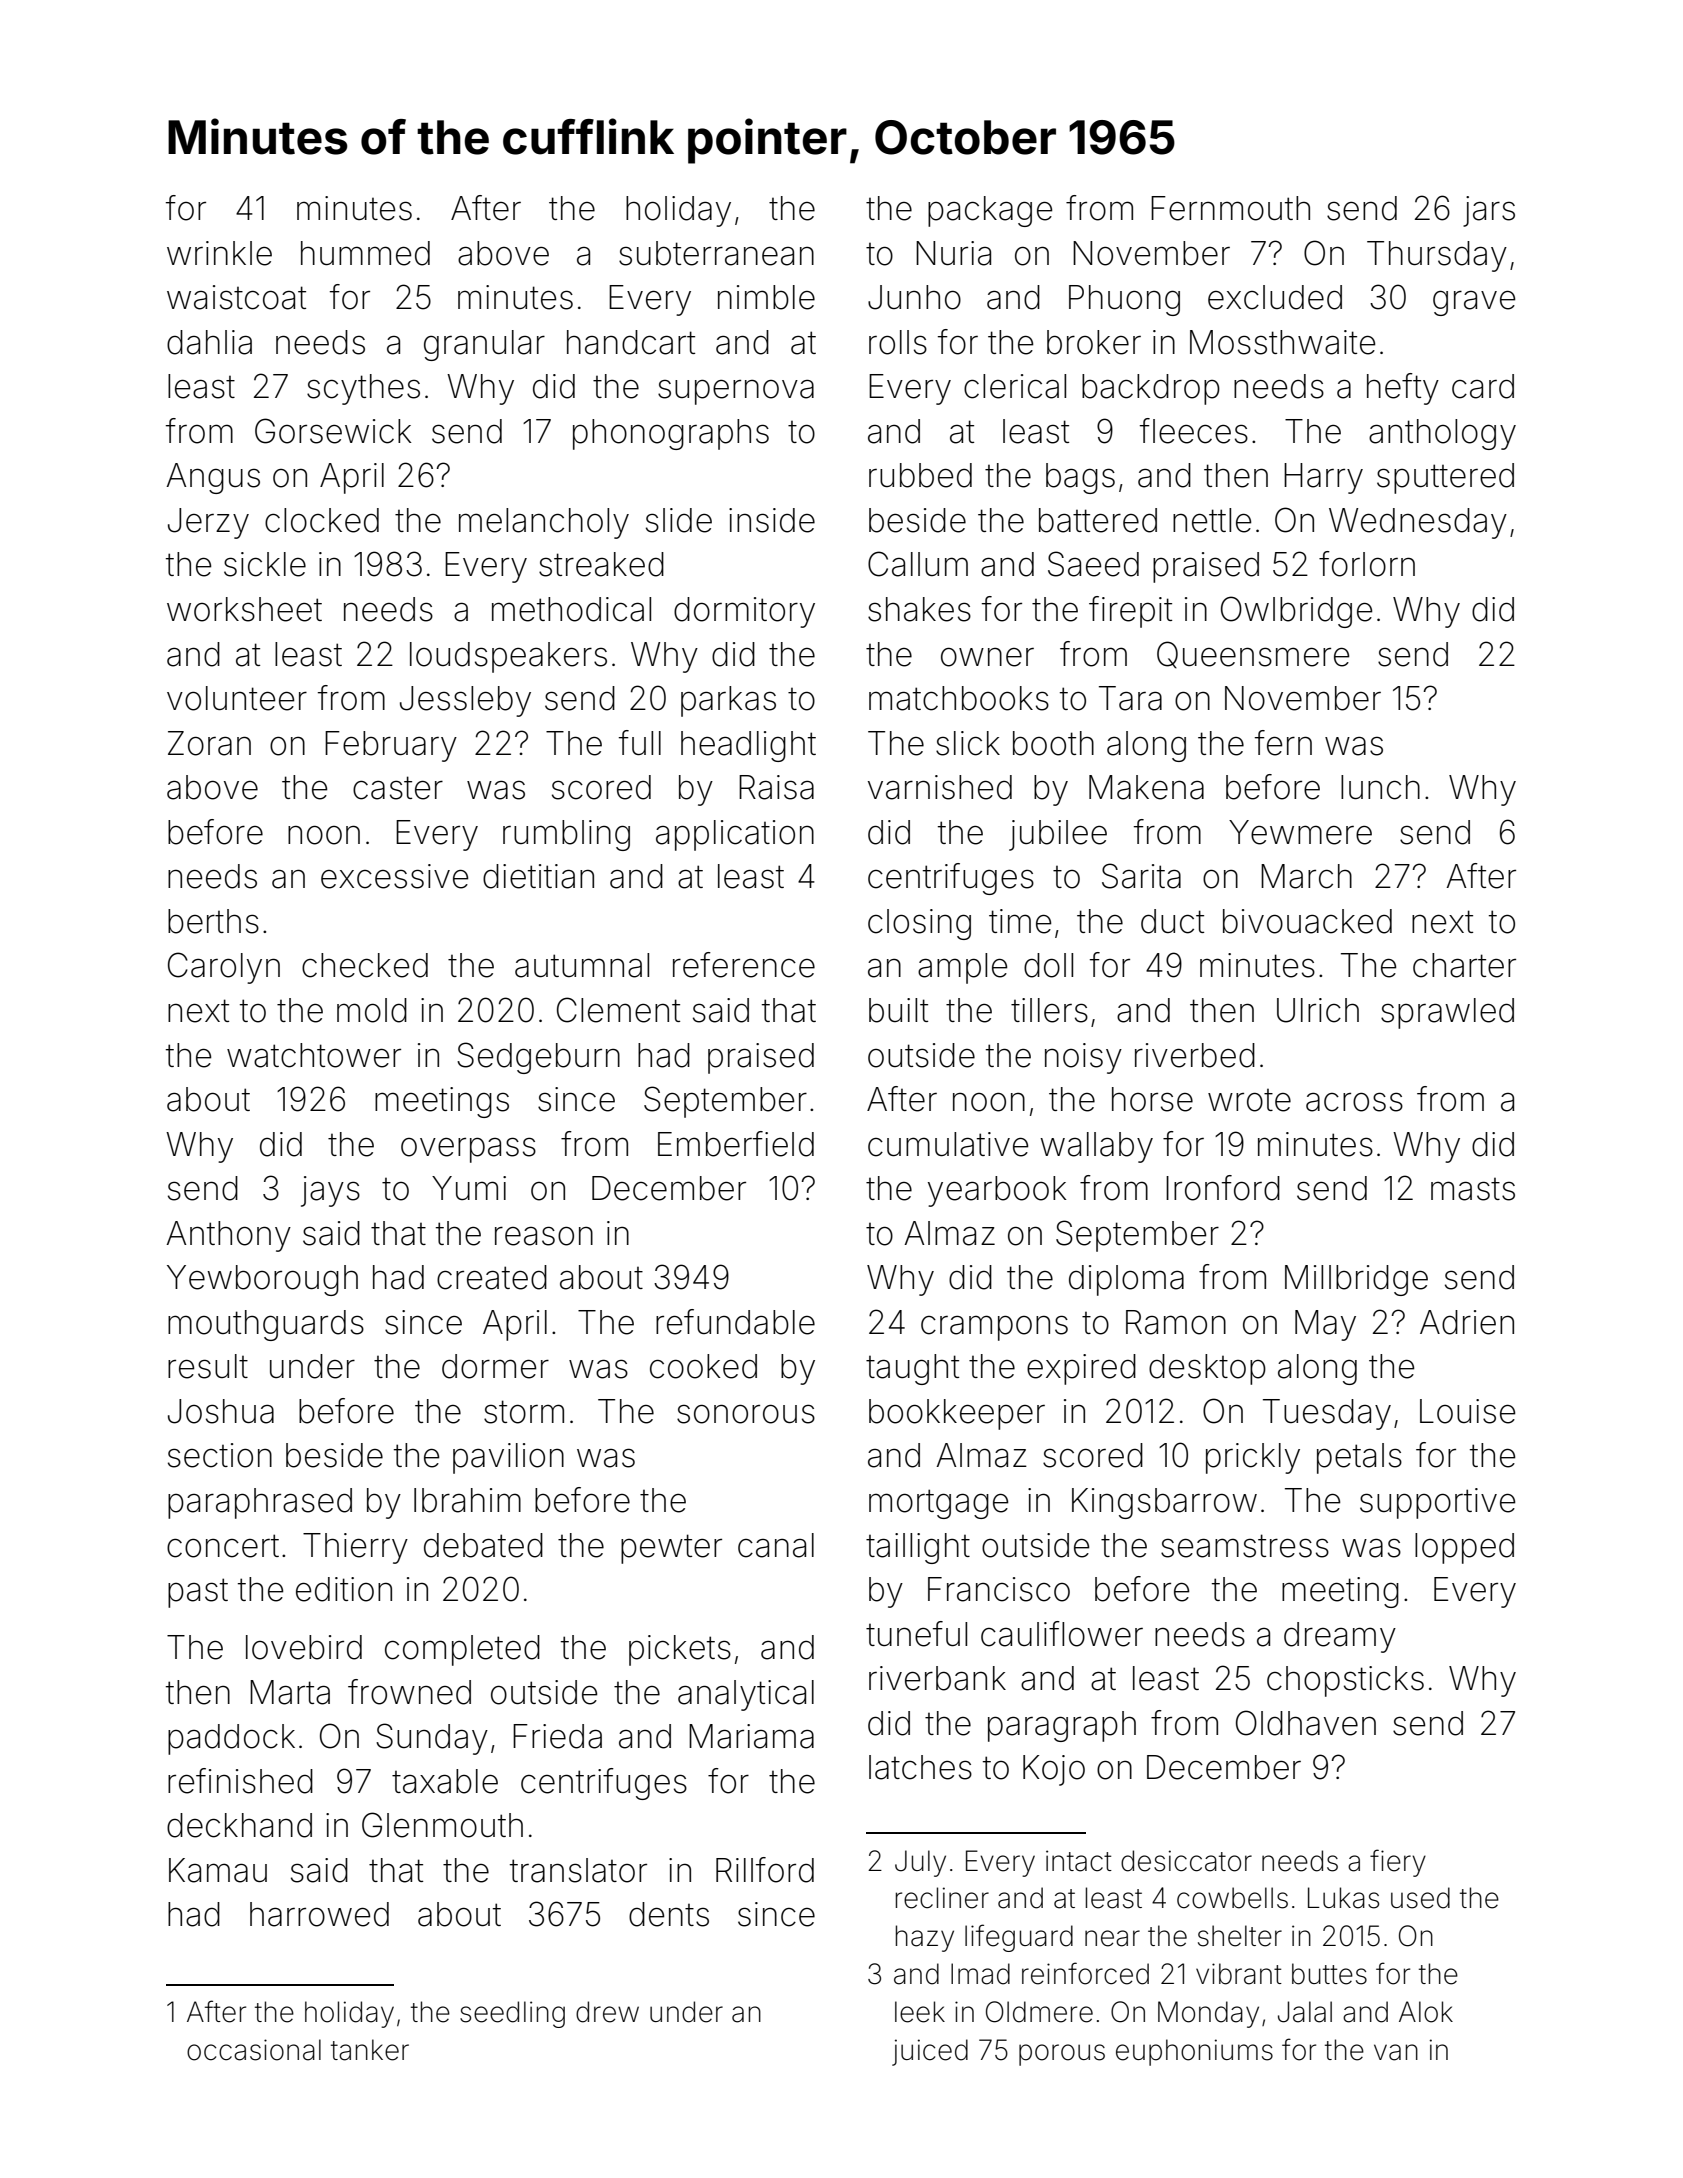  I want to click on subterranean, so click(716, 253).
